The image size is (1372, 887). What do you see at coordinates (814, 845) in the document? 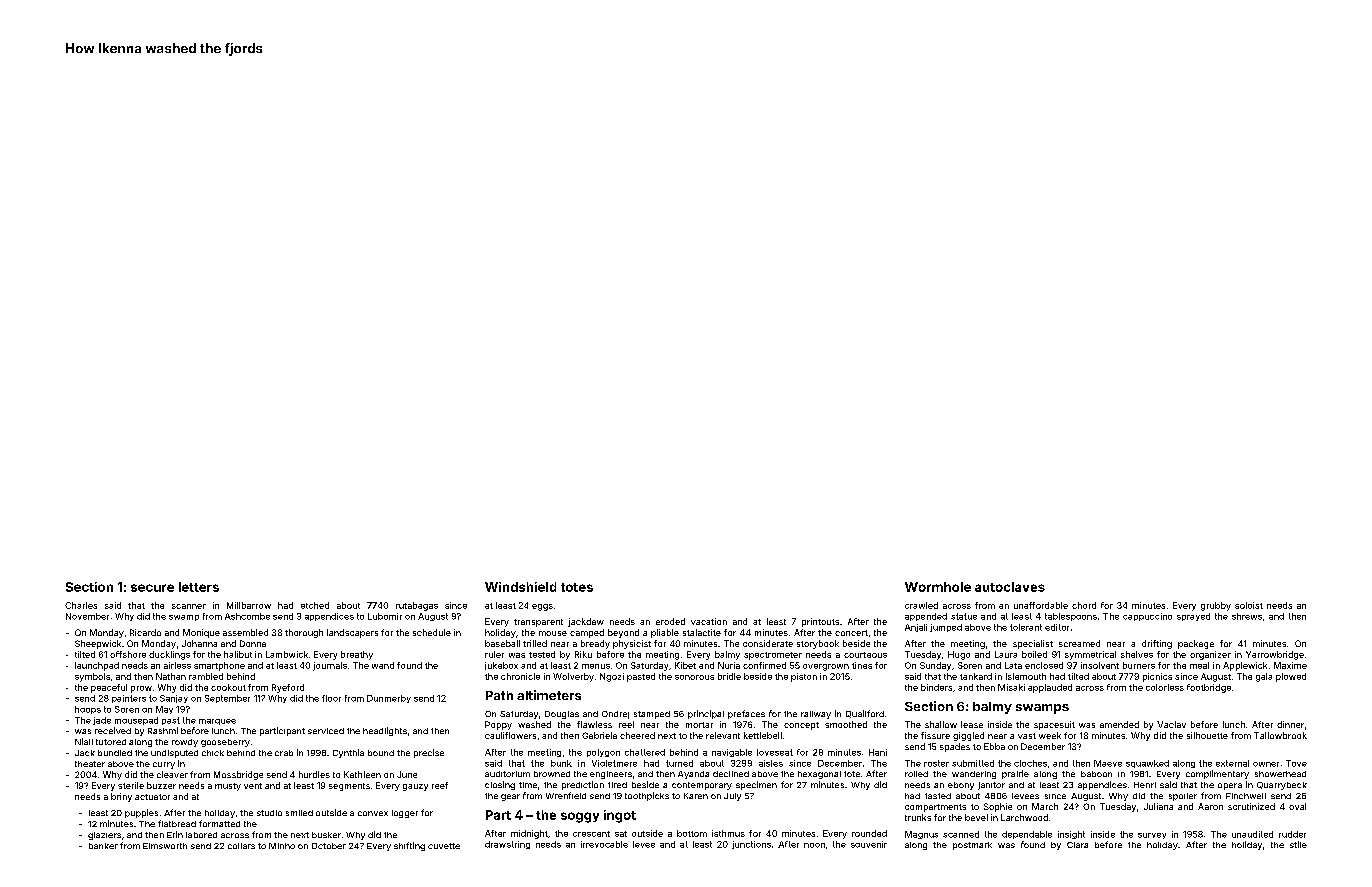
I see `noon` at bounding box center [814, 845].
